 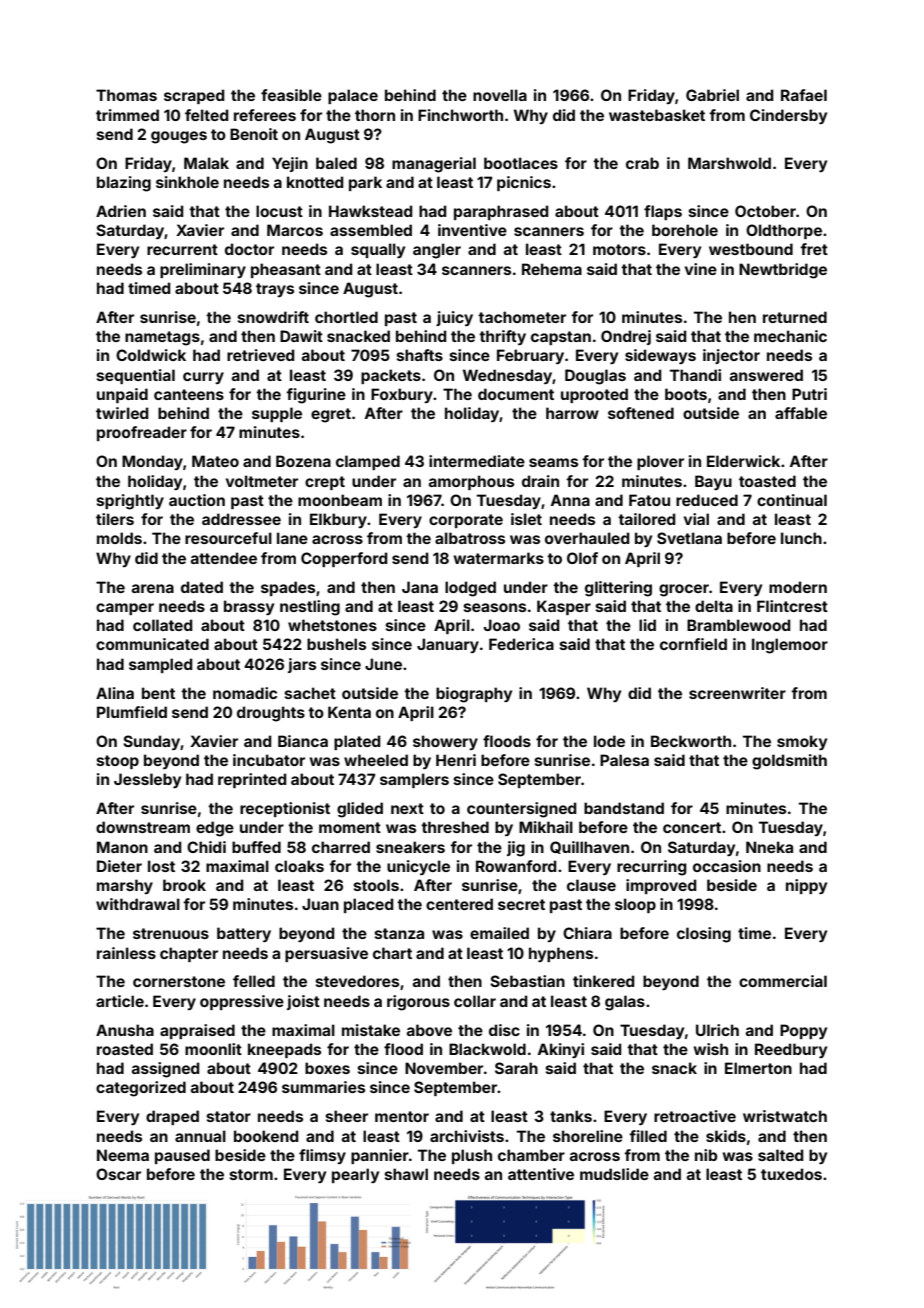 I want to click on reprinted, so click(x=252, y=780).
